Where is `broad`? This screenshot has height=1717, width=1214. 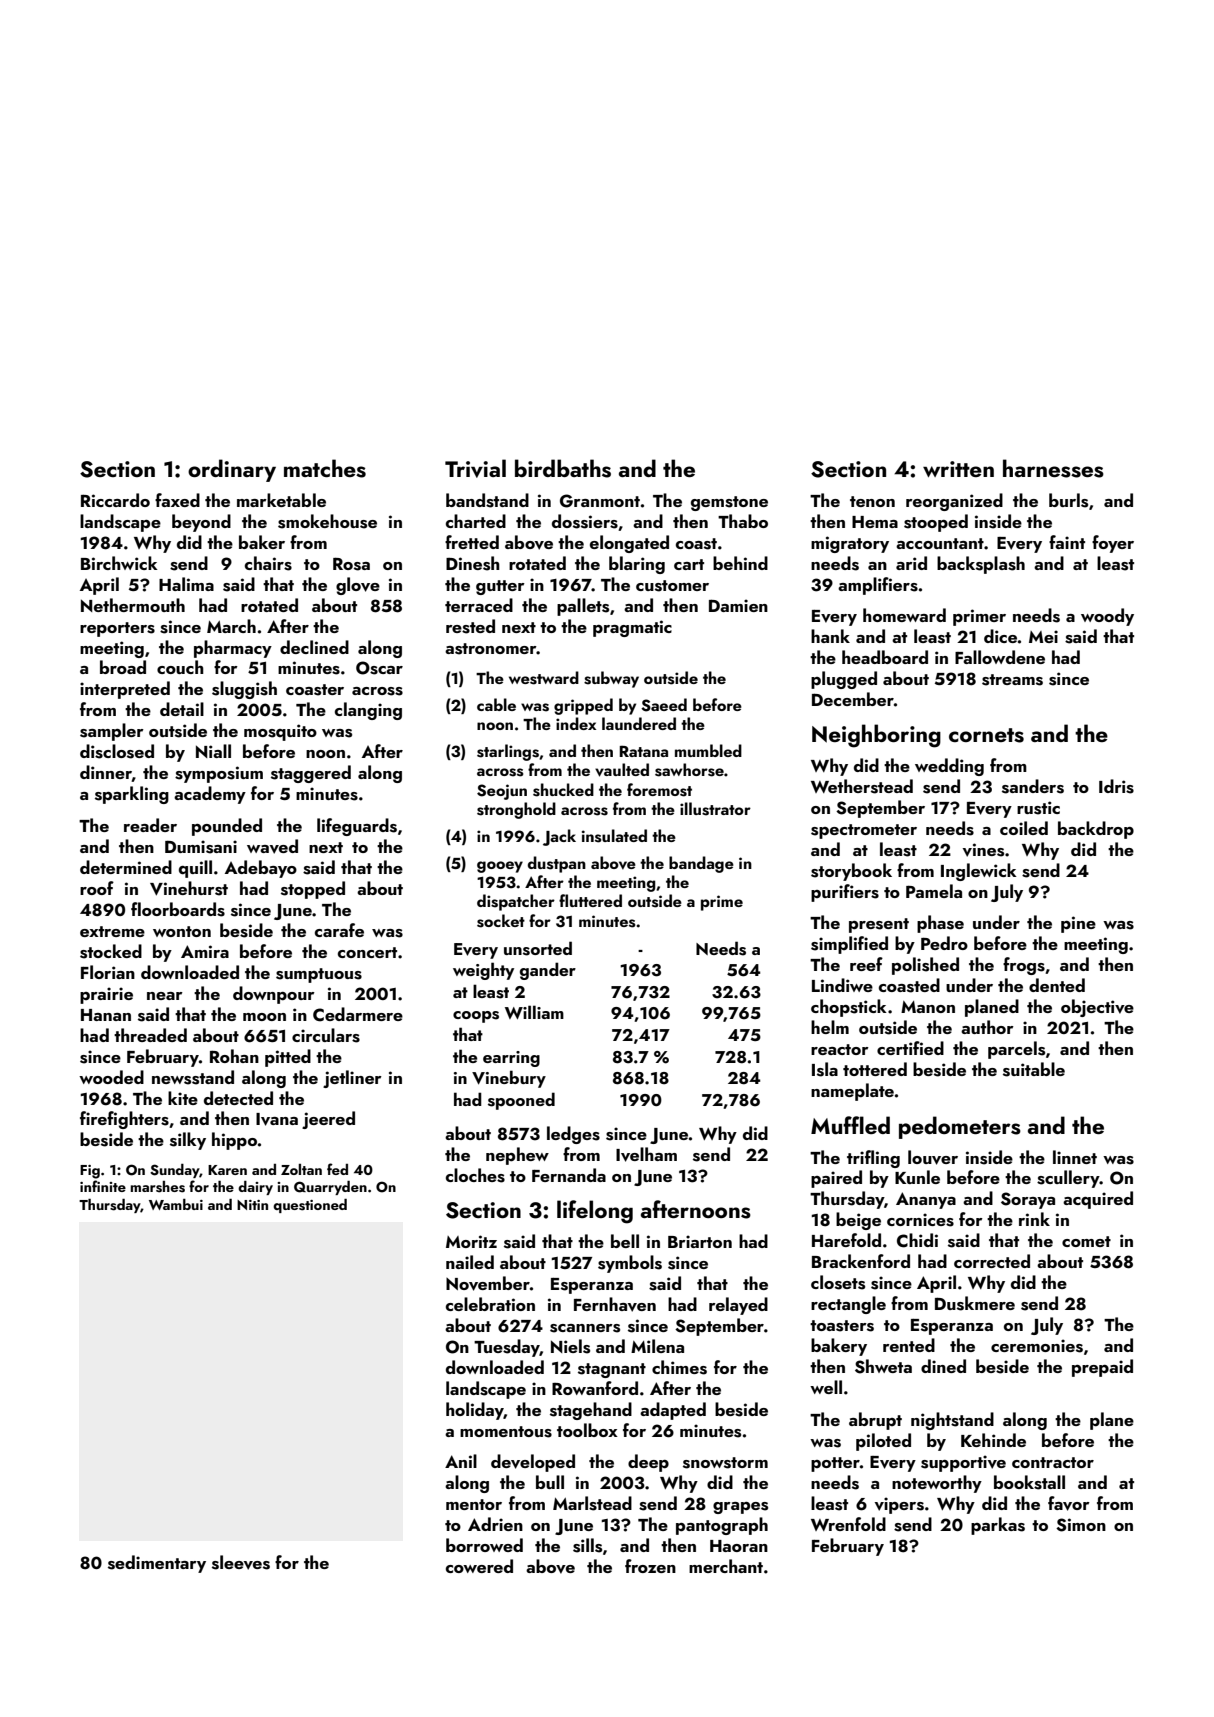
broad is located at coordinates (123, 667).
